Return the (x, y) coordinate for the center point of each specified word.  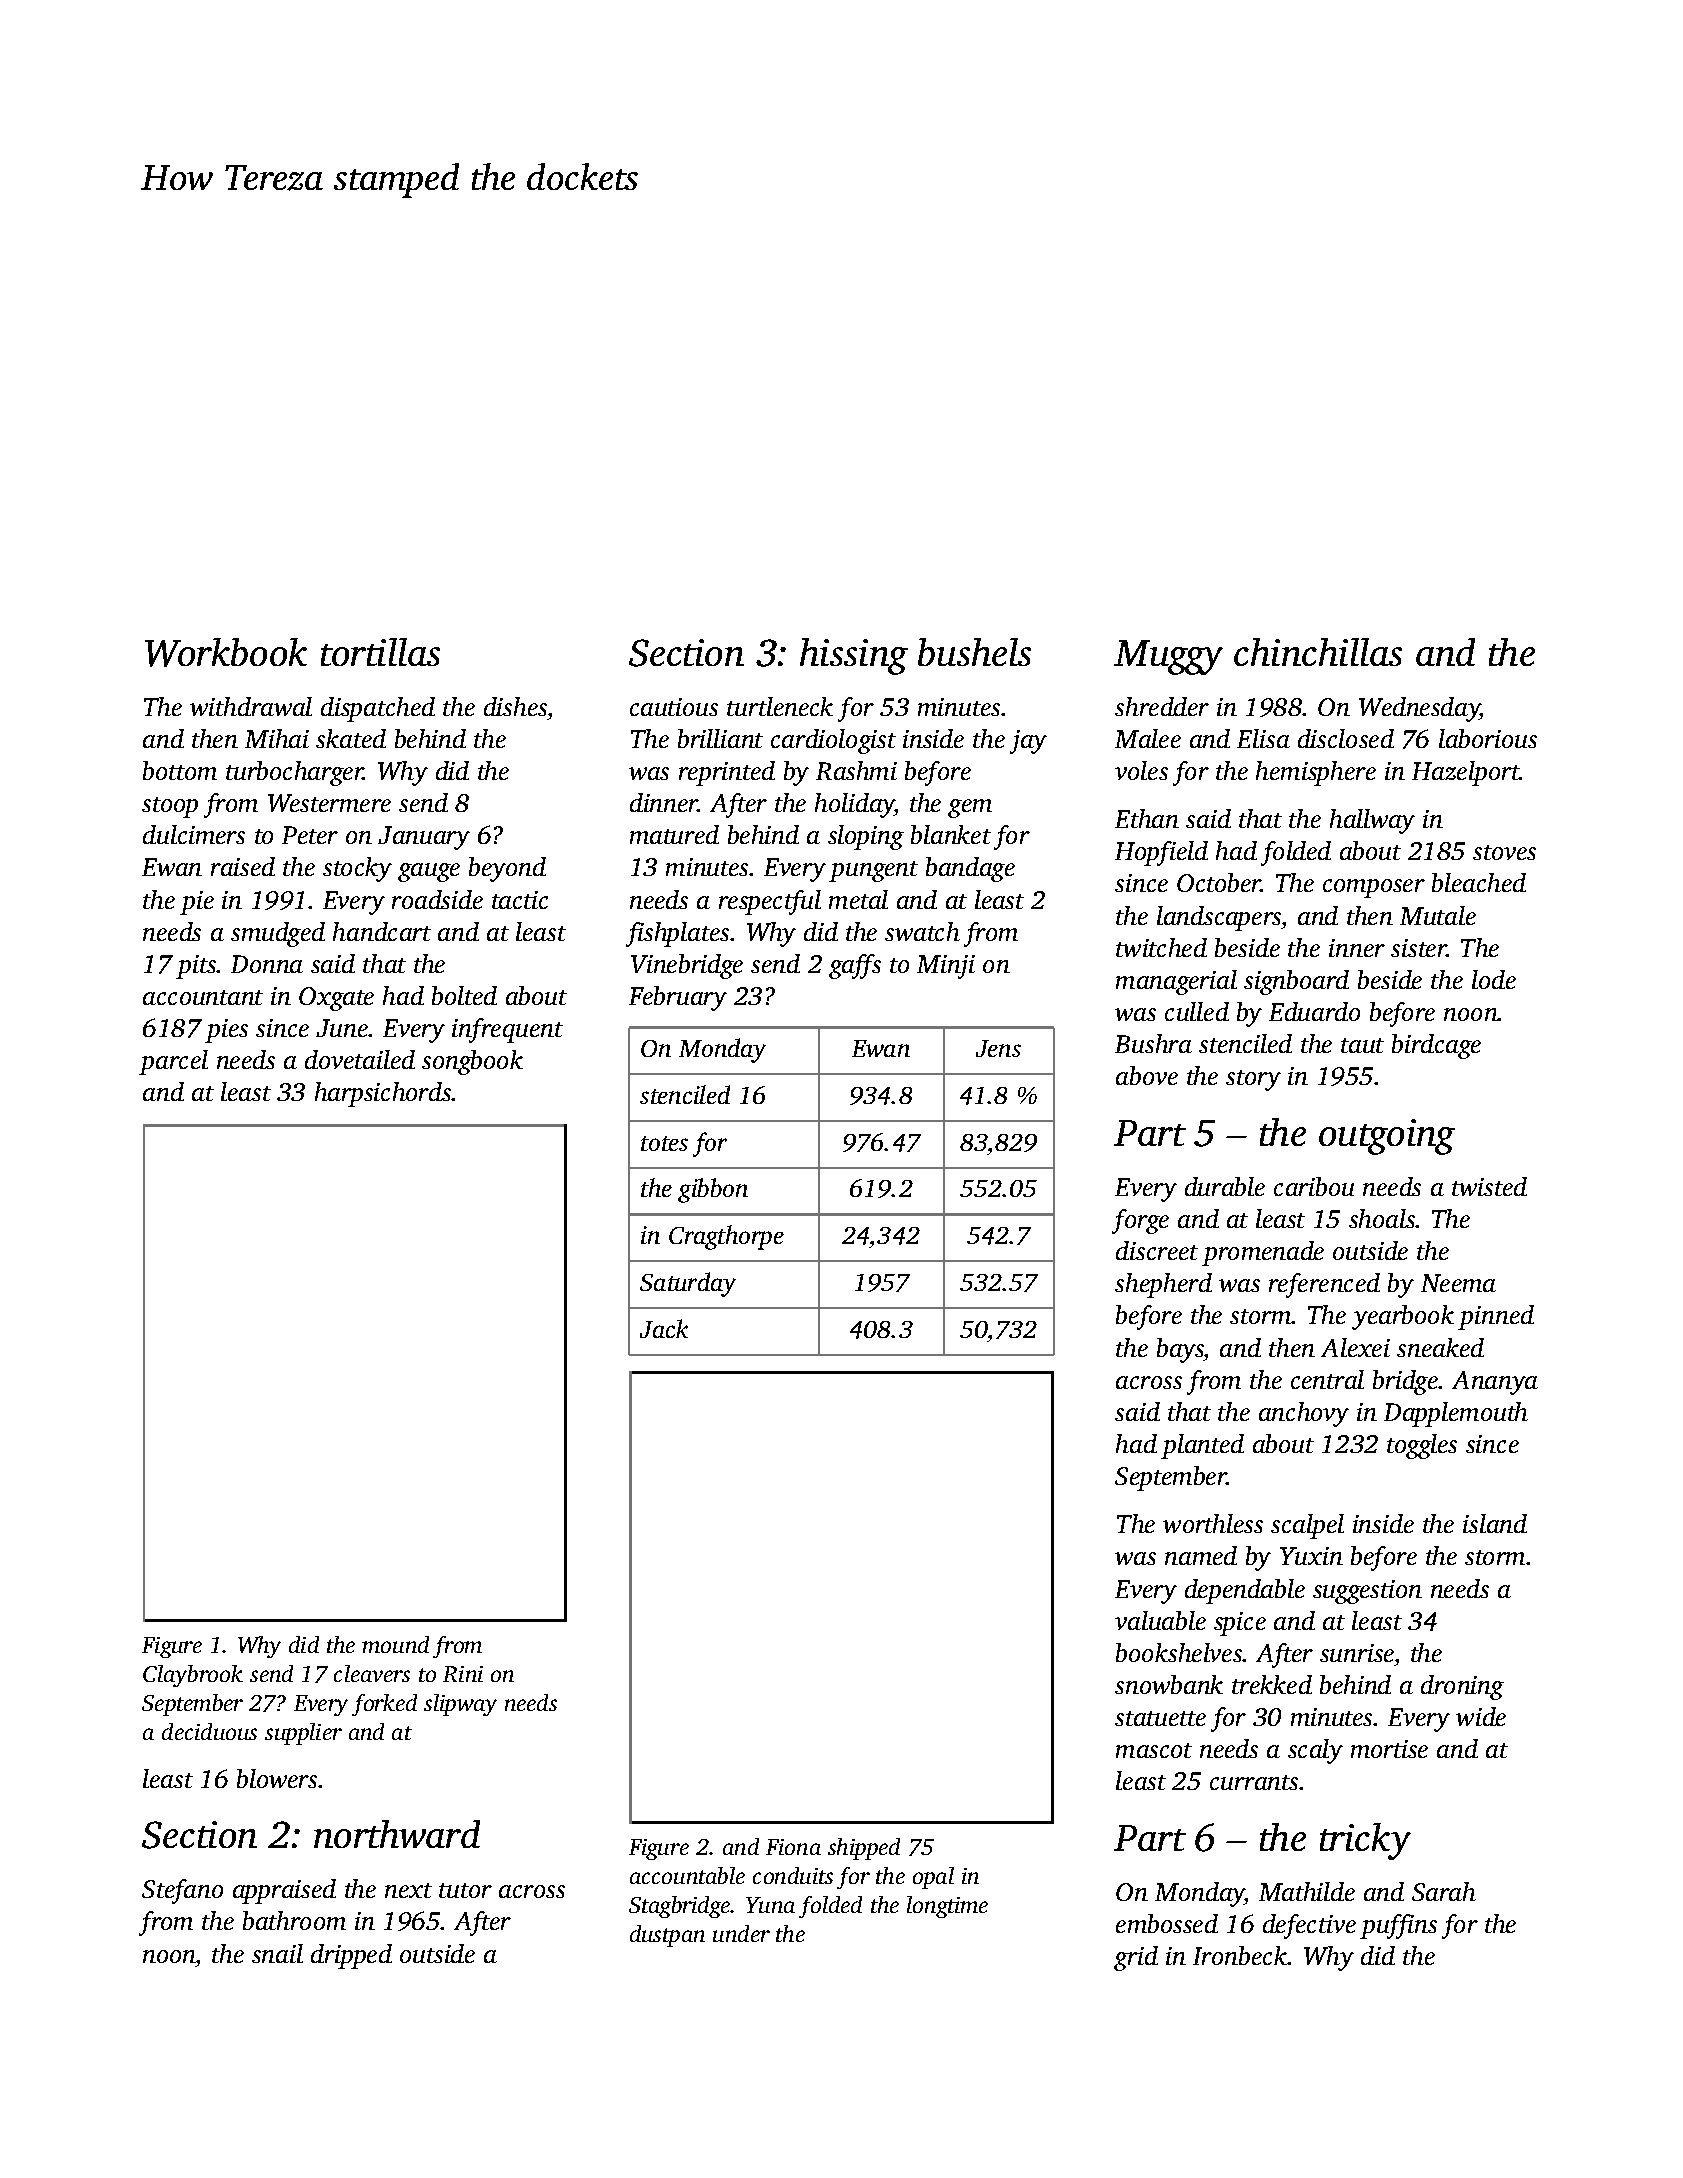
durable (1225, 1186)
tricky (1365, 1841)
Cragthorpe (726, 1237)
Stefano (182, 1891)
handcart (382, 931)
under (741, 1933)
